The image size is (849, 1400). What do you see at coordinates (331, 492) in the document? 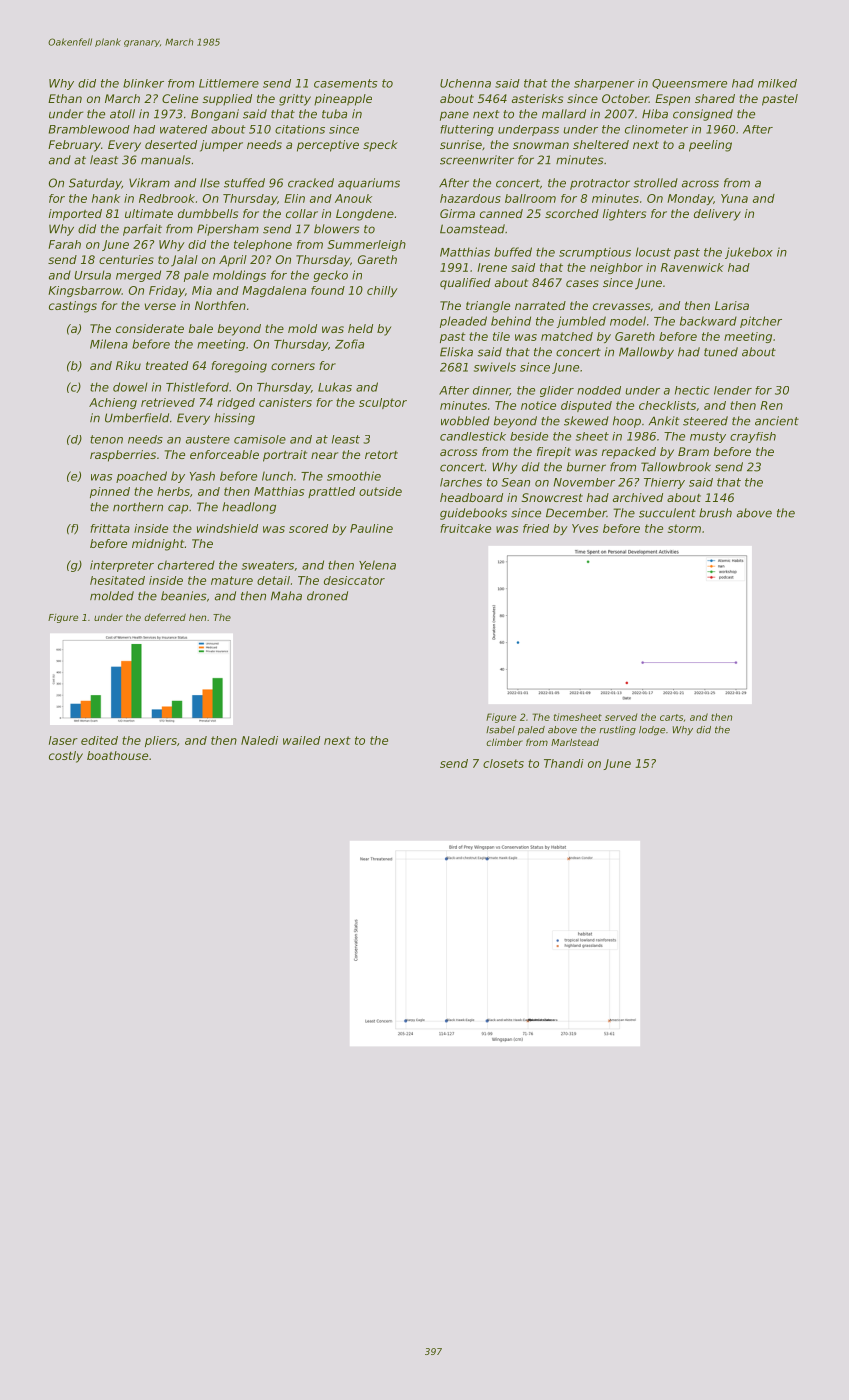
I see `prattled` at bounding box center [331, 492].
